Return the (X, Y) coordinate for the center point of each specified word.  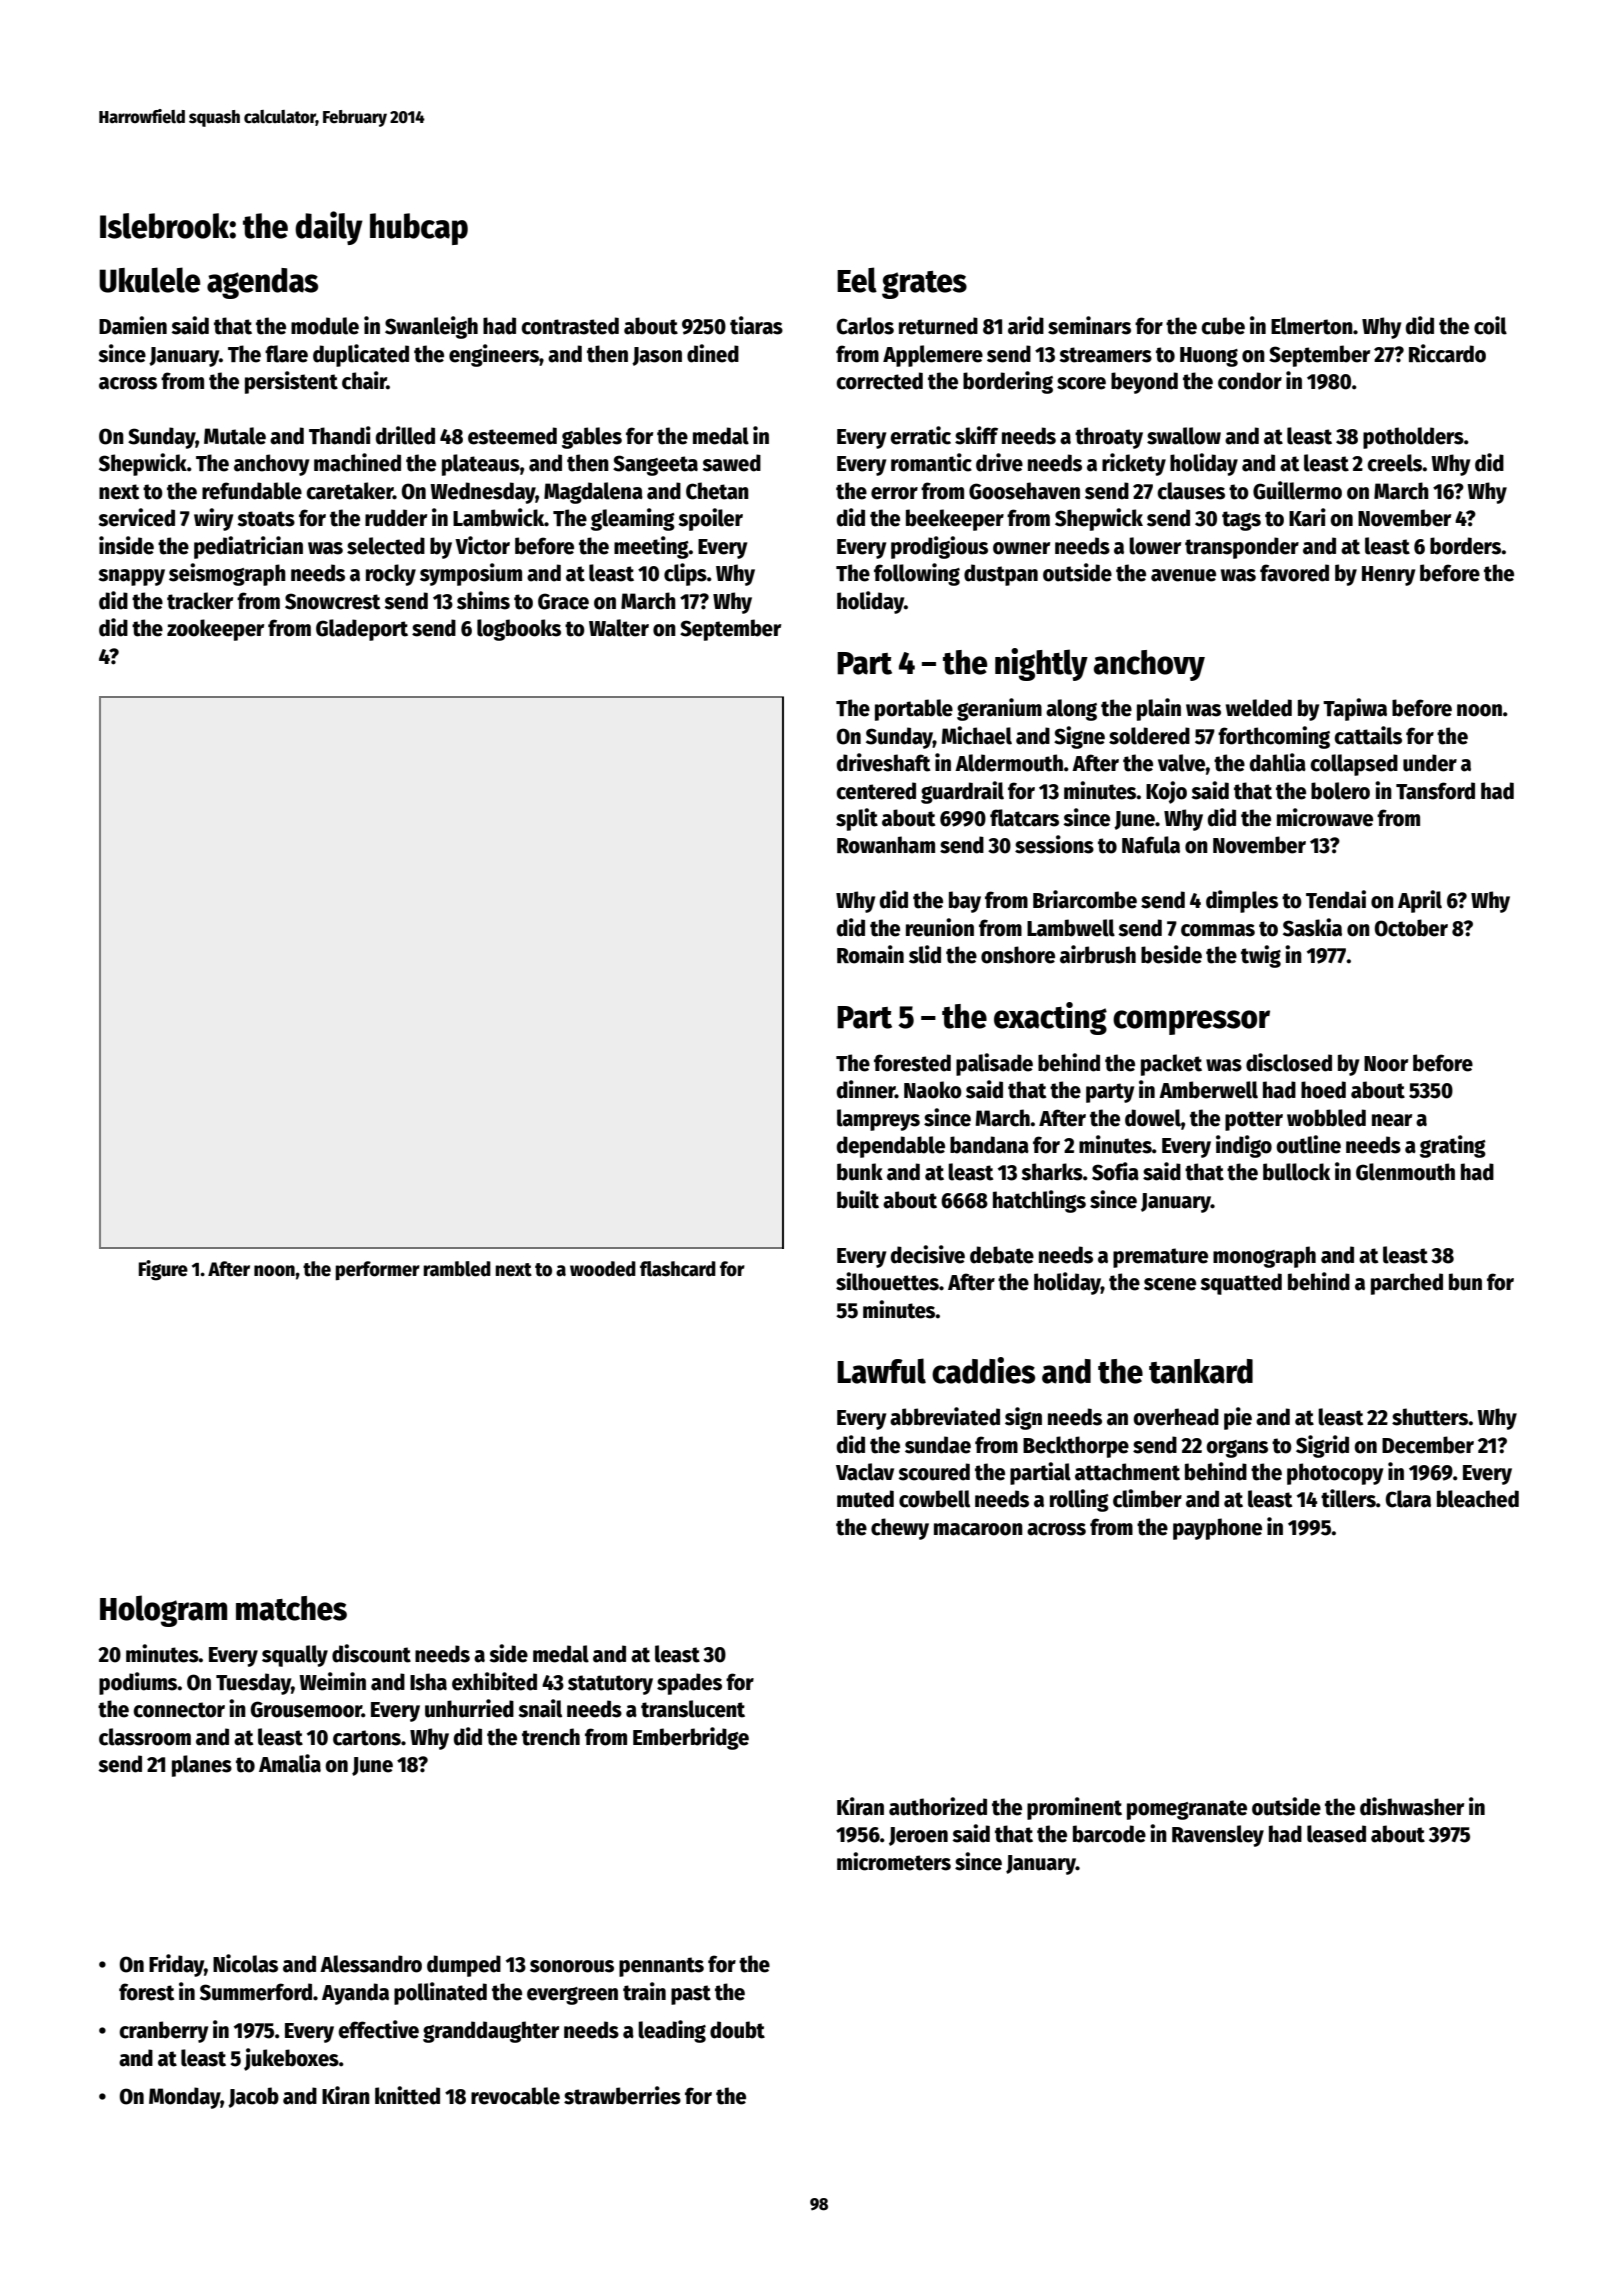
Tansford (1435, 791)
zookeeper (215, 630)
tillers (1348, 1498)
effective (378, 2029)
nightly (1041, 664)
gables (592, 438)
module (325, 326)
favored (1294, 573)
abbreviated (945, 1416)
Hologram (163, 1611)
